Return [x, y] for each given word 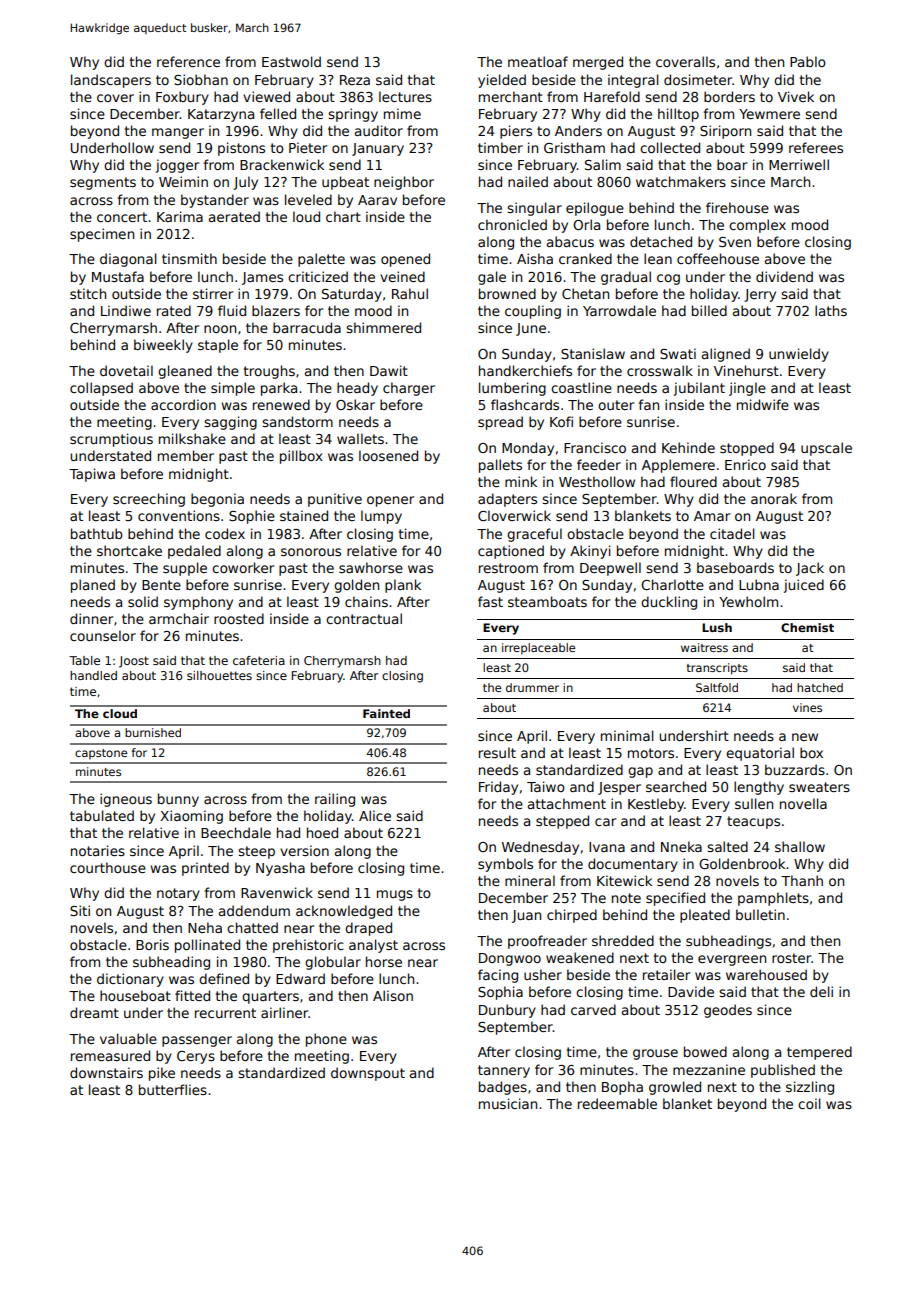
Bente [161, 585]
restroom [508, 568]
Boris [152, 944]
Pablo [808, 61]
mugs [395, 895]
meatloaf [538, 61]
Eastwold [291, 61]
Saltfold [717, 687]
